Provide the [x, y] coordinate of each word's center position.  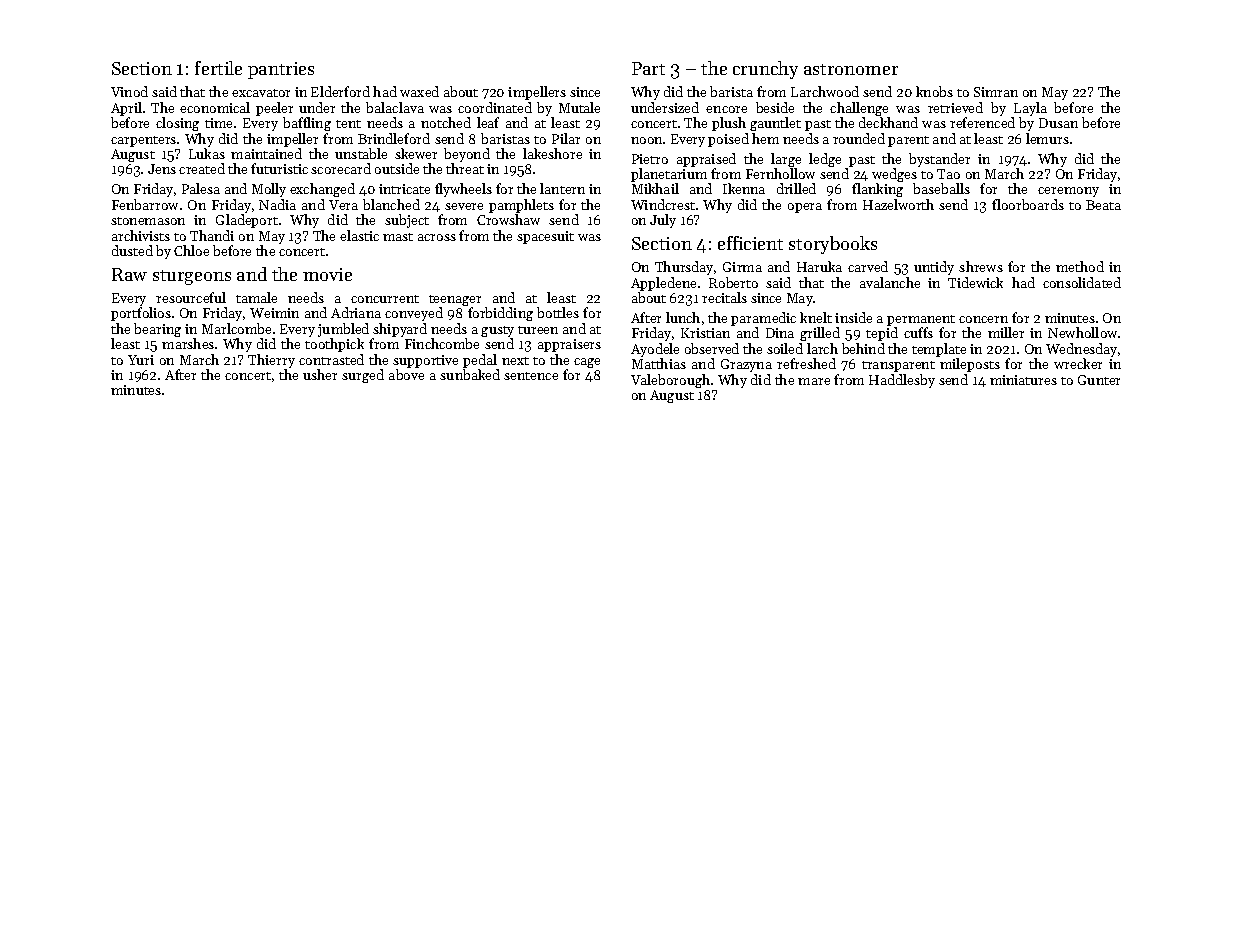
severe [464, 206]
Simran [996, 92]
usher [320, 374]
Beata [1103, 205]
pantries [281, 70]
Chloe [191, 250]
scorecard [341, 168]
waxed [419, 91]
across [437, 237]
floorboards [1028, 204]
